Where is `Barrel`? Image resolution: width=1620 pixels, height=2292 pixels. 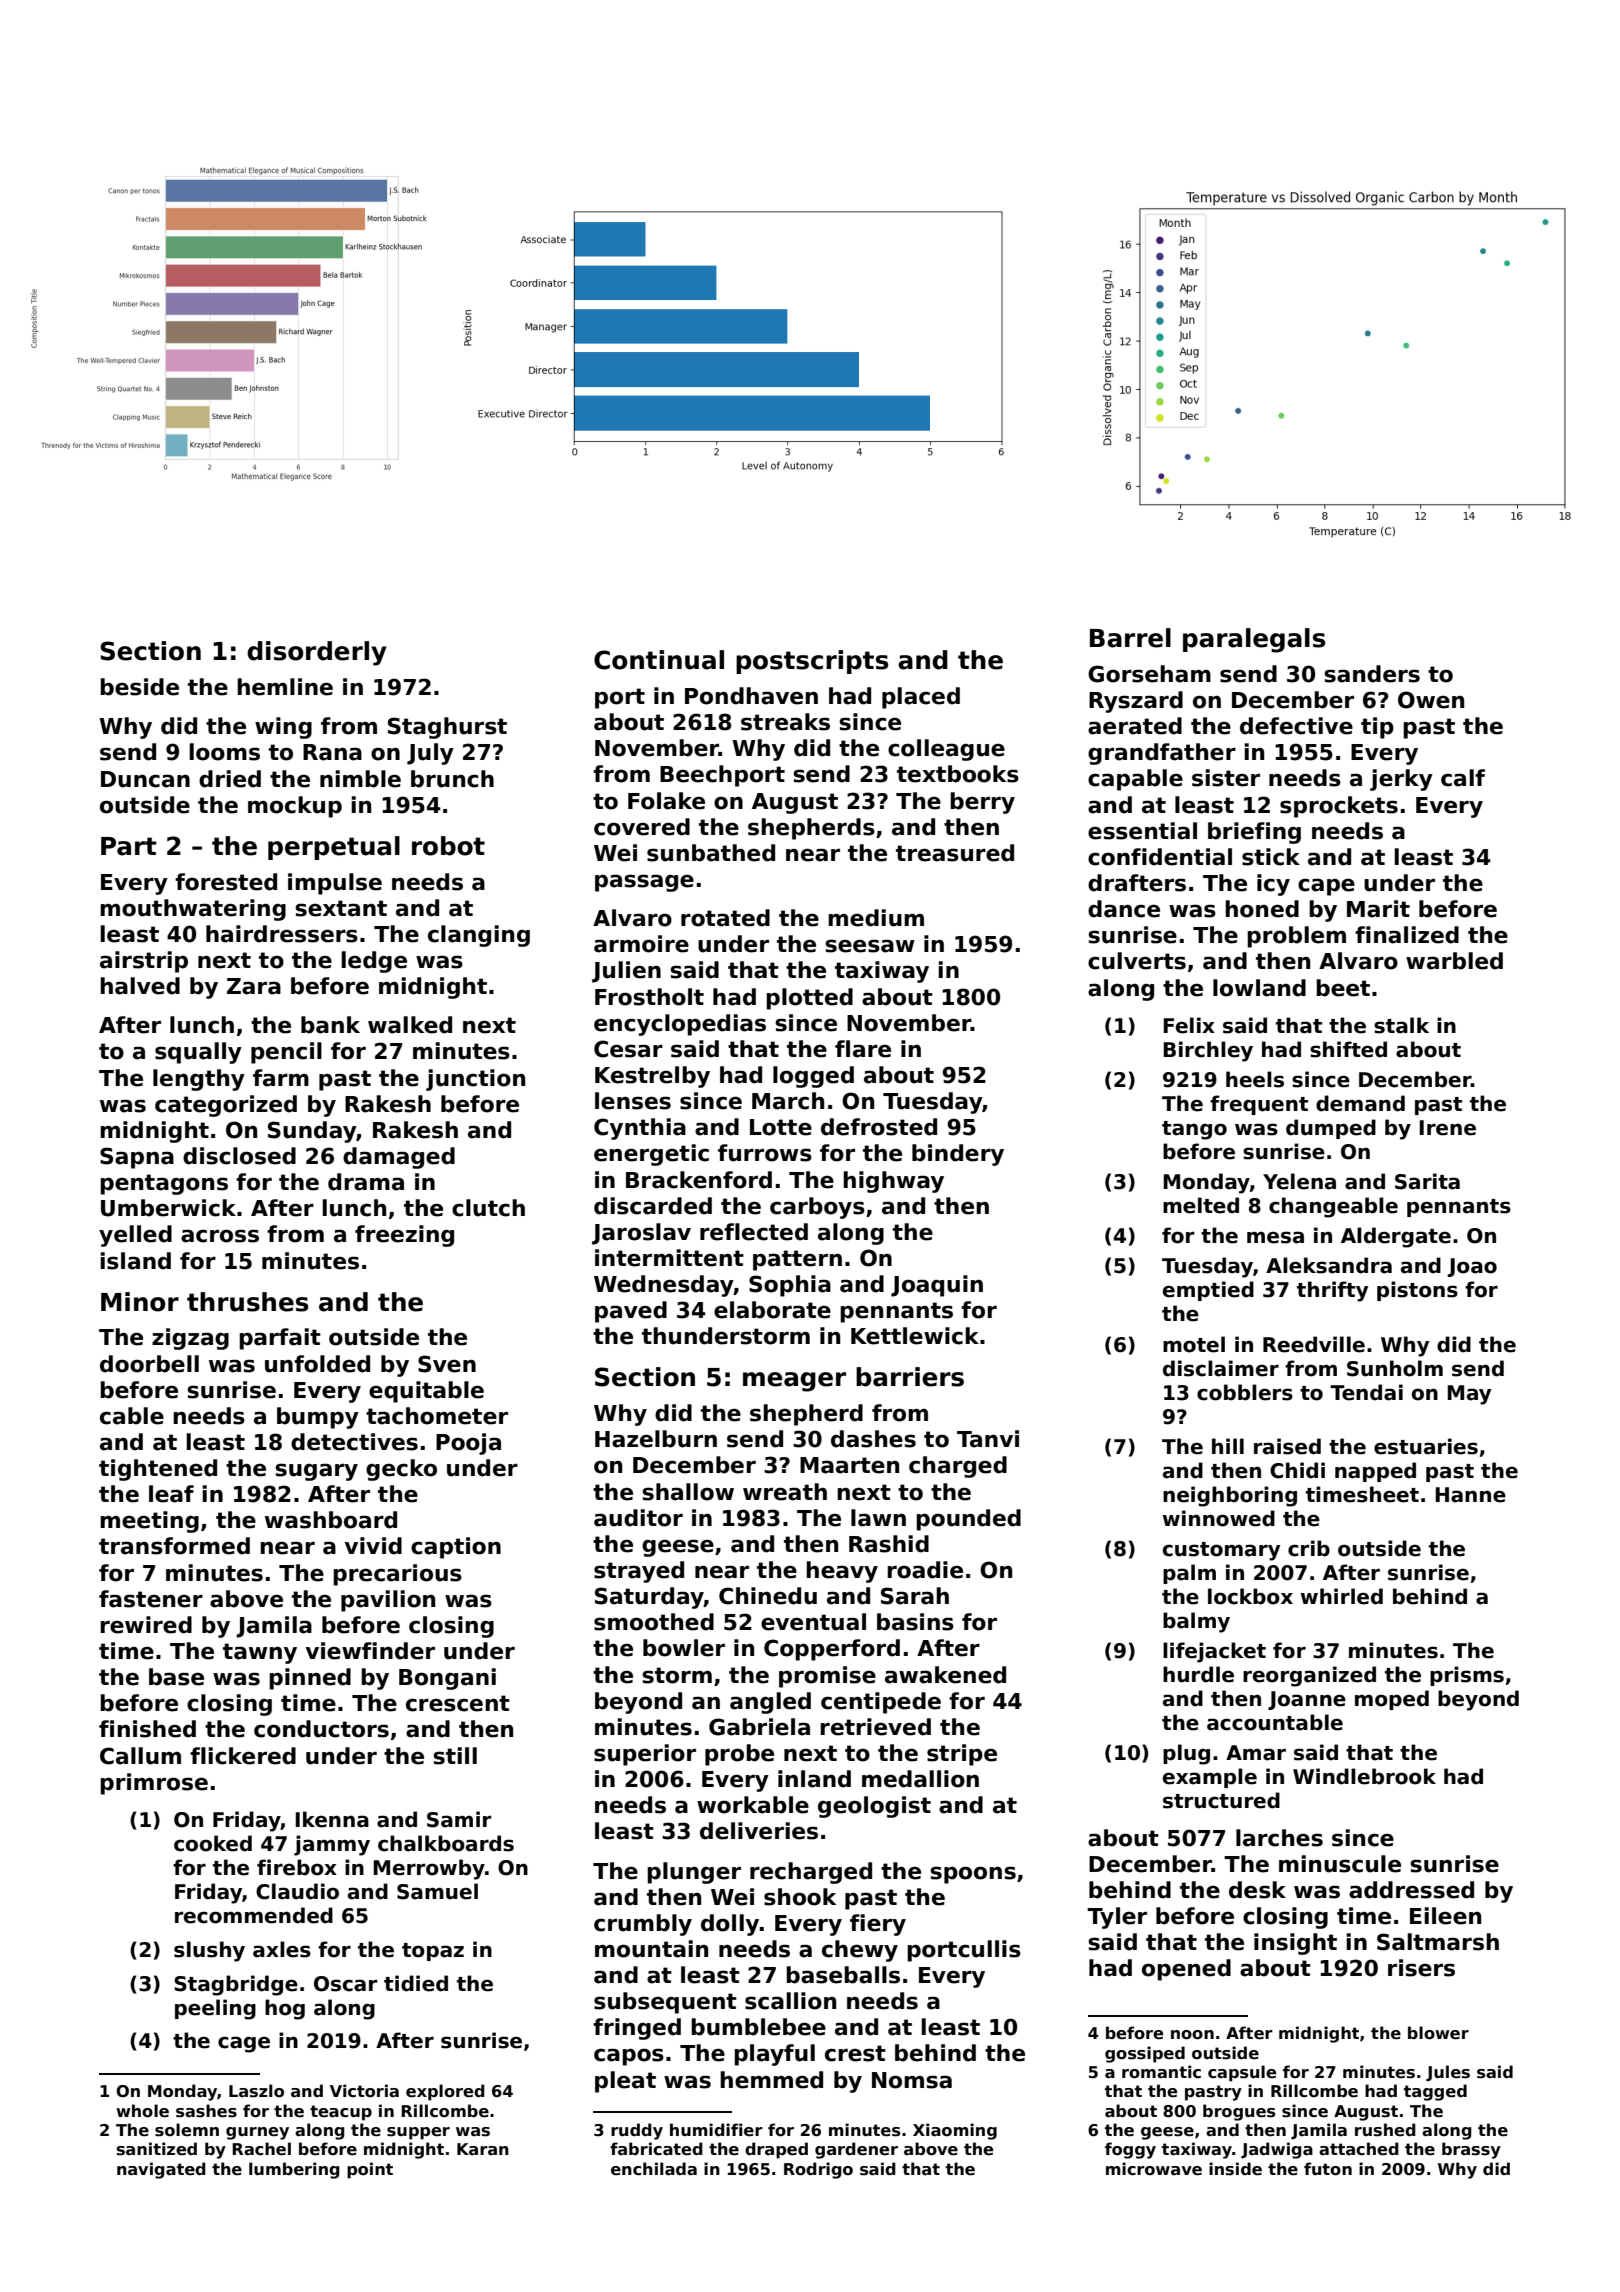
Barrel is located at coordinates (1130, 638).
